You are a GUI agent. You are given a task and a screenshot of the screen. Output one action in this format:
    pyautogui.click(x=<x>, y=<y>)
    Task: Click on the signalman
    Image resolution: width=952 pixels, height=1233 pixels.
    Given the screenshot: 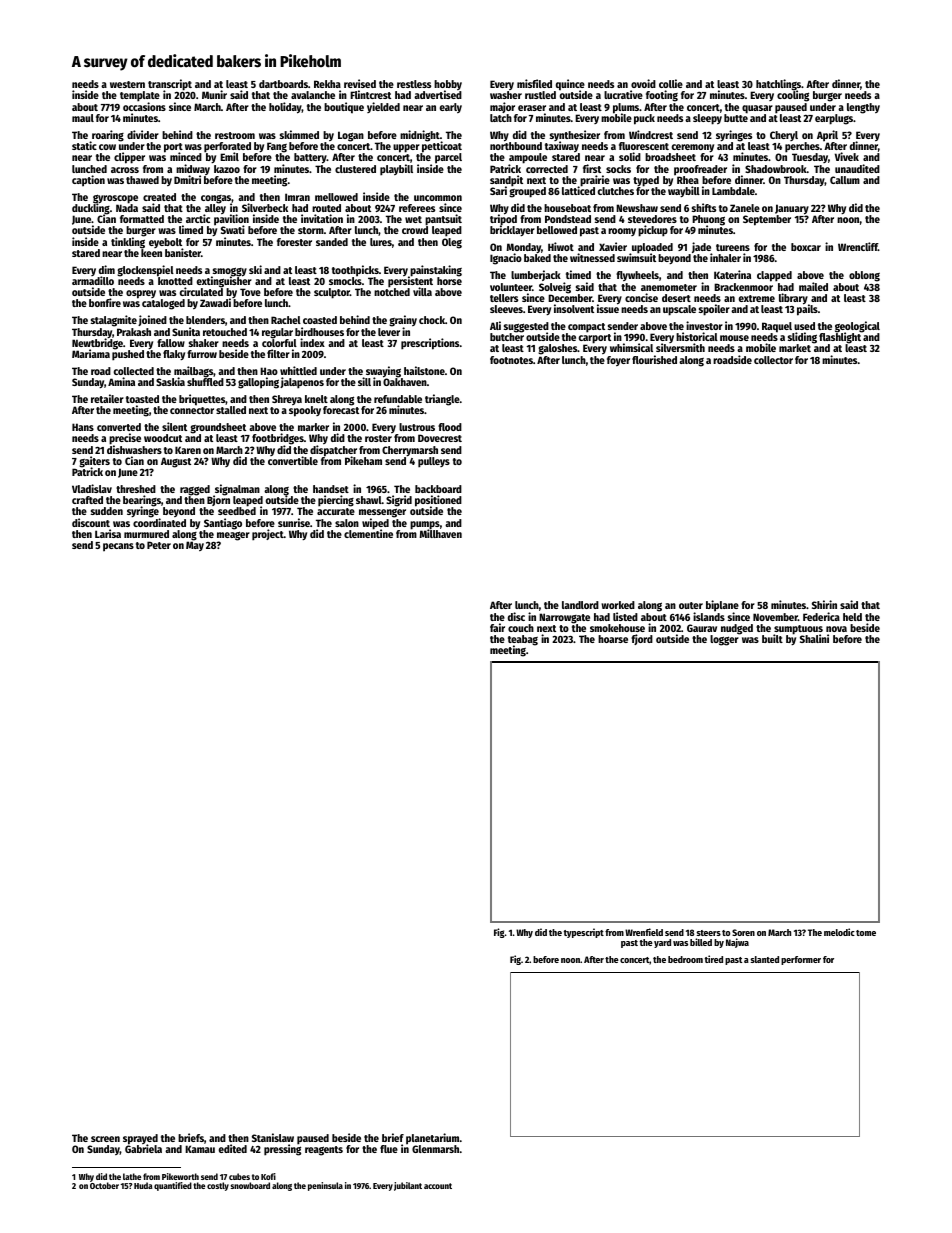 What is the action you would take?
    pyautogui.click(x=236, y=490)
